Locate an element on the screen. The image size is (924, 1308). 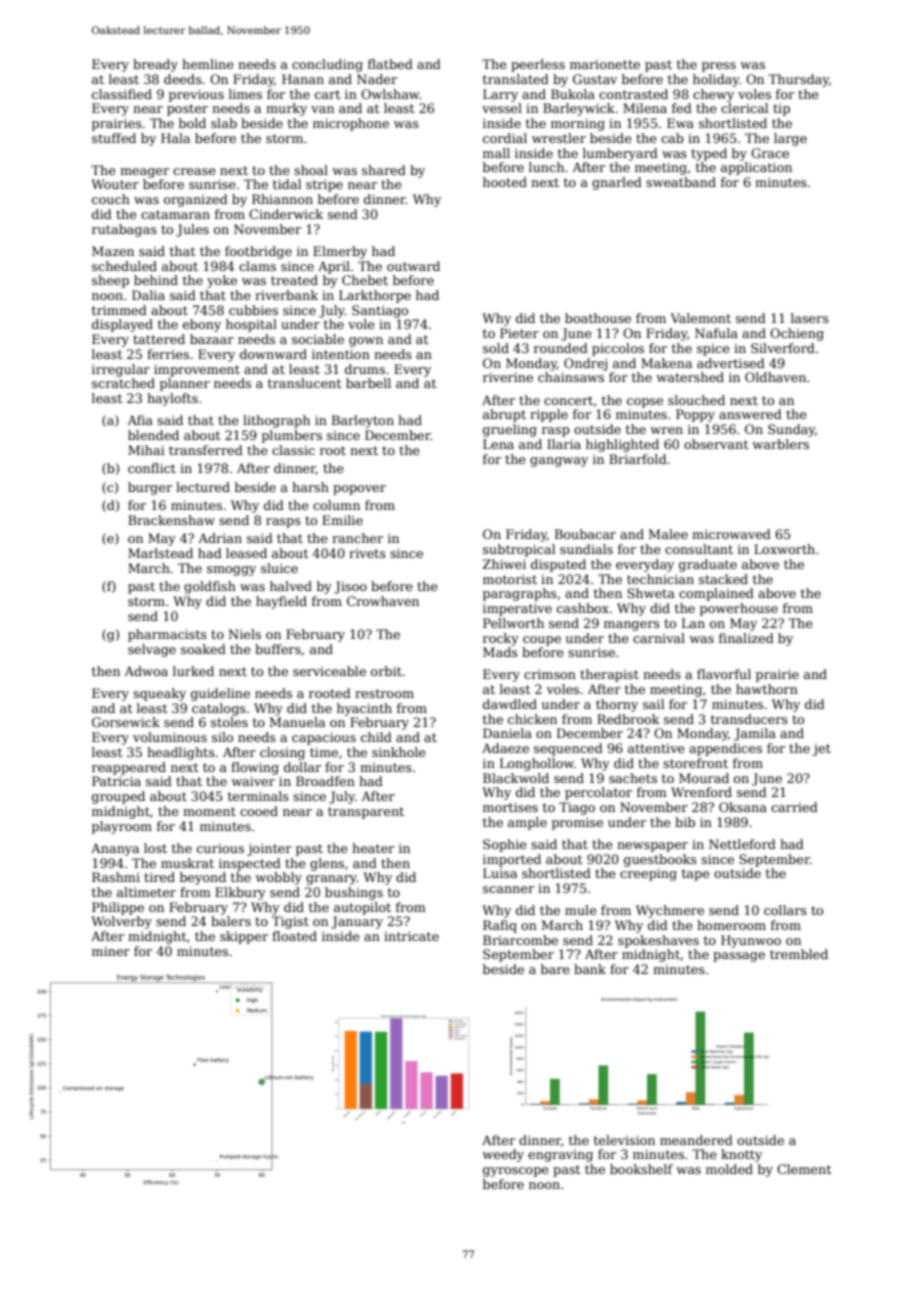
weedy is located at coordinates (503, 1155).
